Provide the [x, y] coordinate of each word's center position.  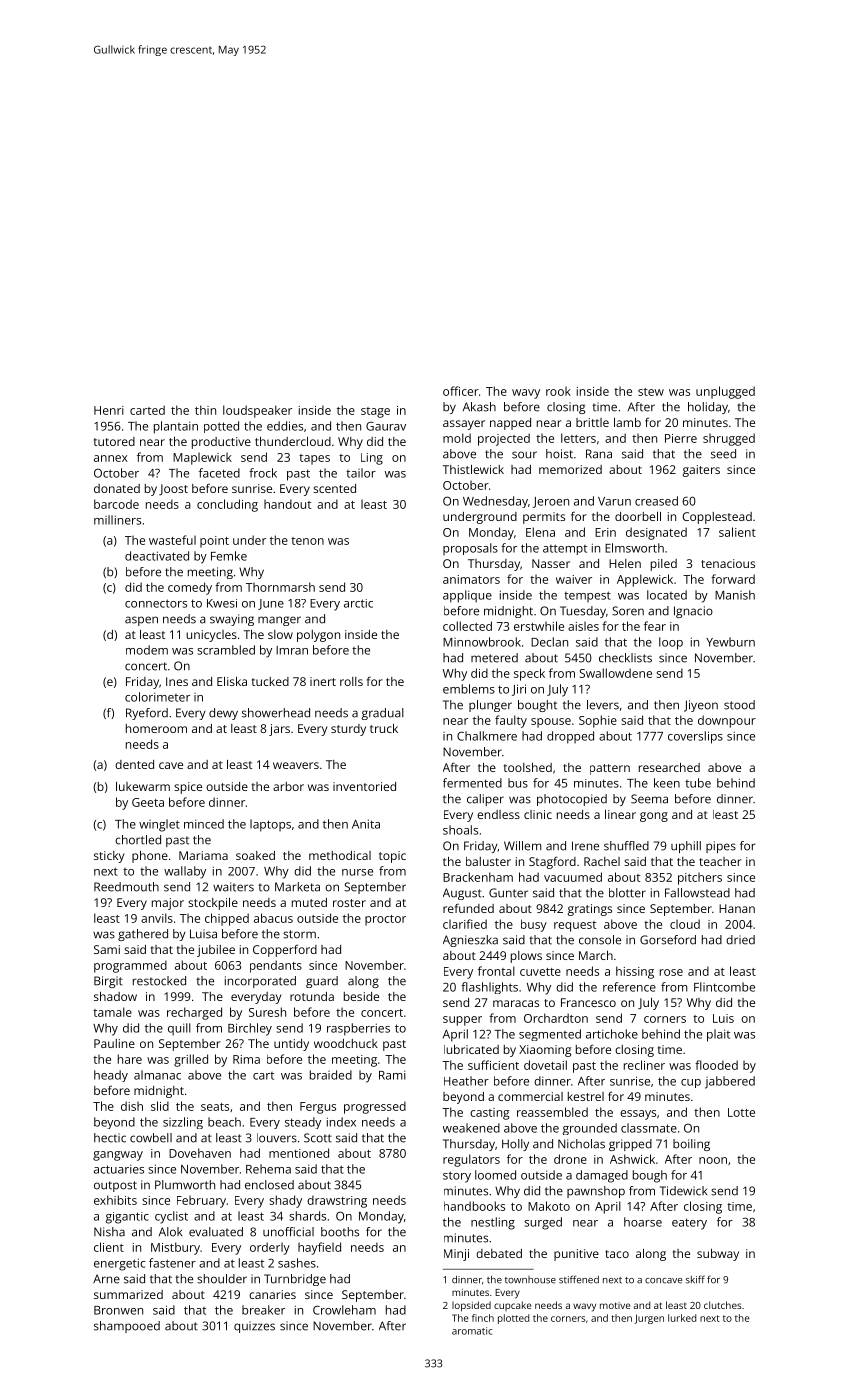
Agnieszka [470, 941]
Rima [246, 1059]
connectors [156, 603]
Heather [466, 1081]
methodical [340, 855]
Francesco [588, 1002]
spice [188, 788]
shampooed [127, 1327]
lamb [627, 422]
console [600, 940]
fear [655, 626]
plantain [176, 427]
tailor [361, 473]
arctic [358, 603]
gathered [143, 935]
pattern [610, 769]
